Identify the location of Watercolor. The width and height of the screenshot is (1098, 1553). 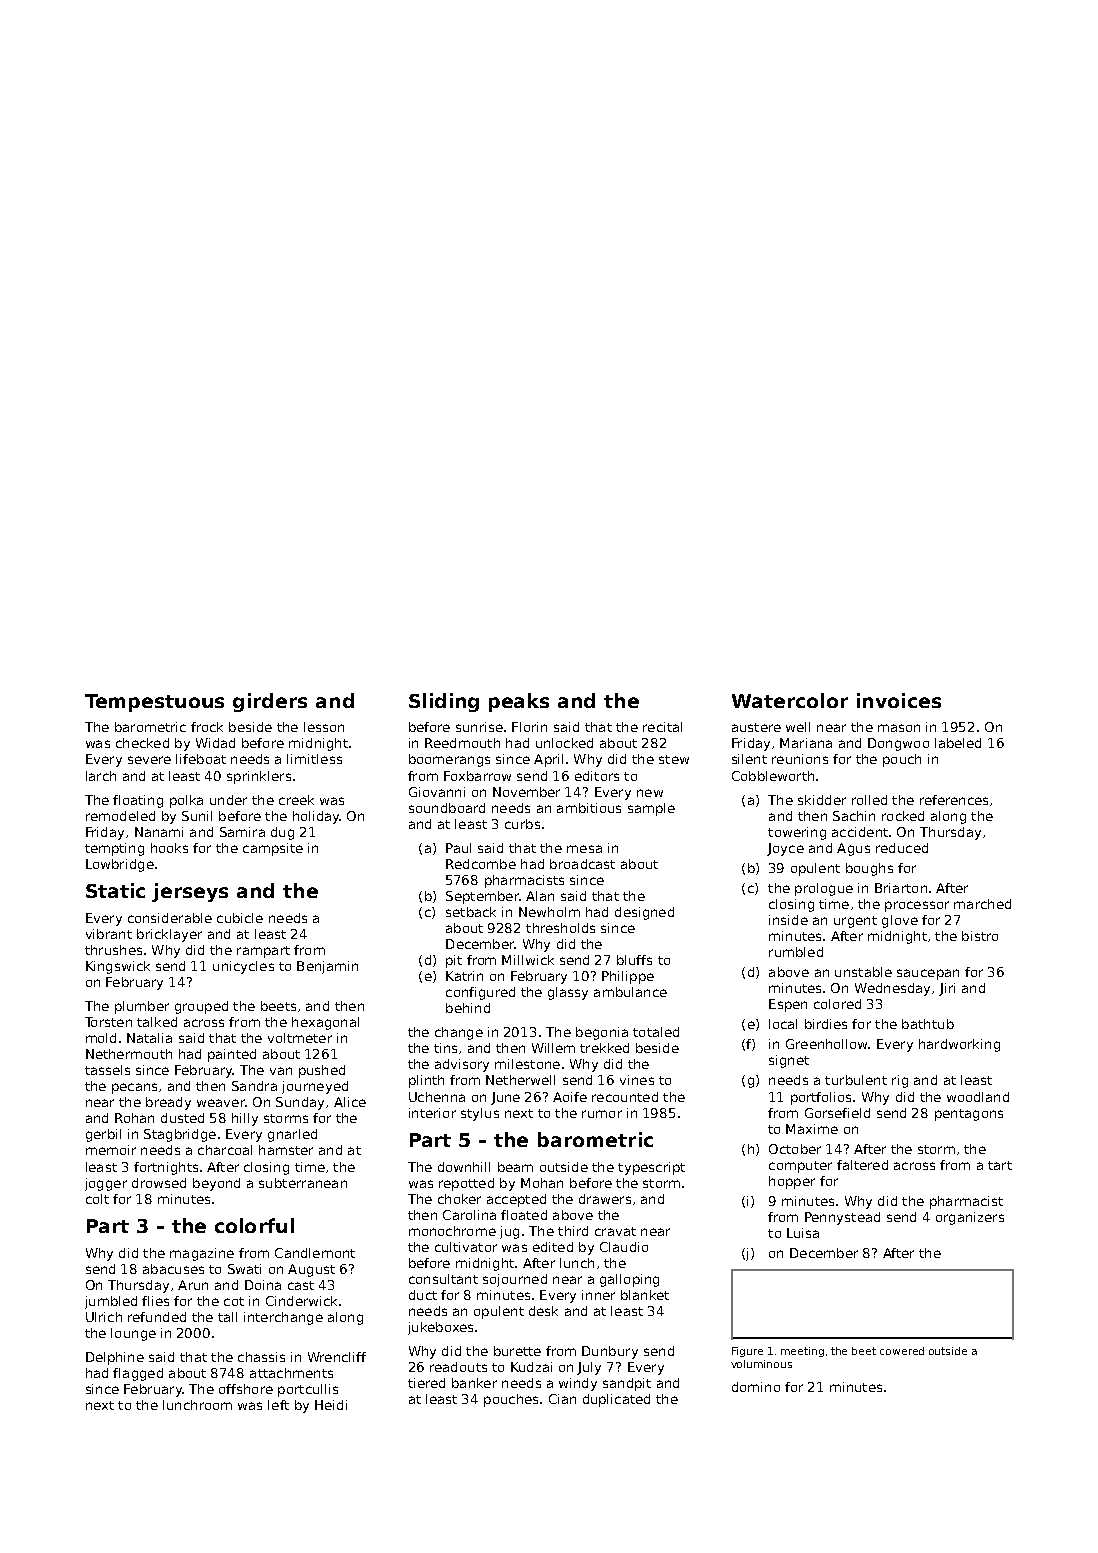
(790, 700).
